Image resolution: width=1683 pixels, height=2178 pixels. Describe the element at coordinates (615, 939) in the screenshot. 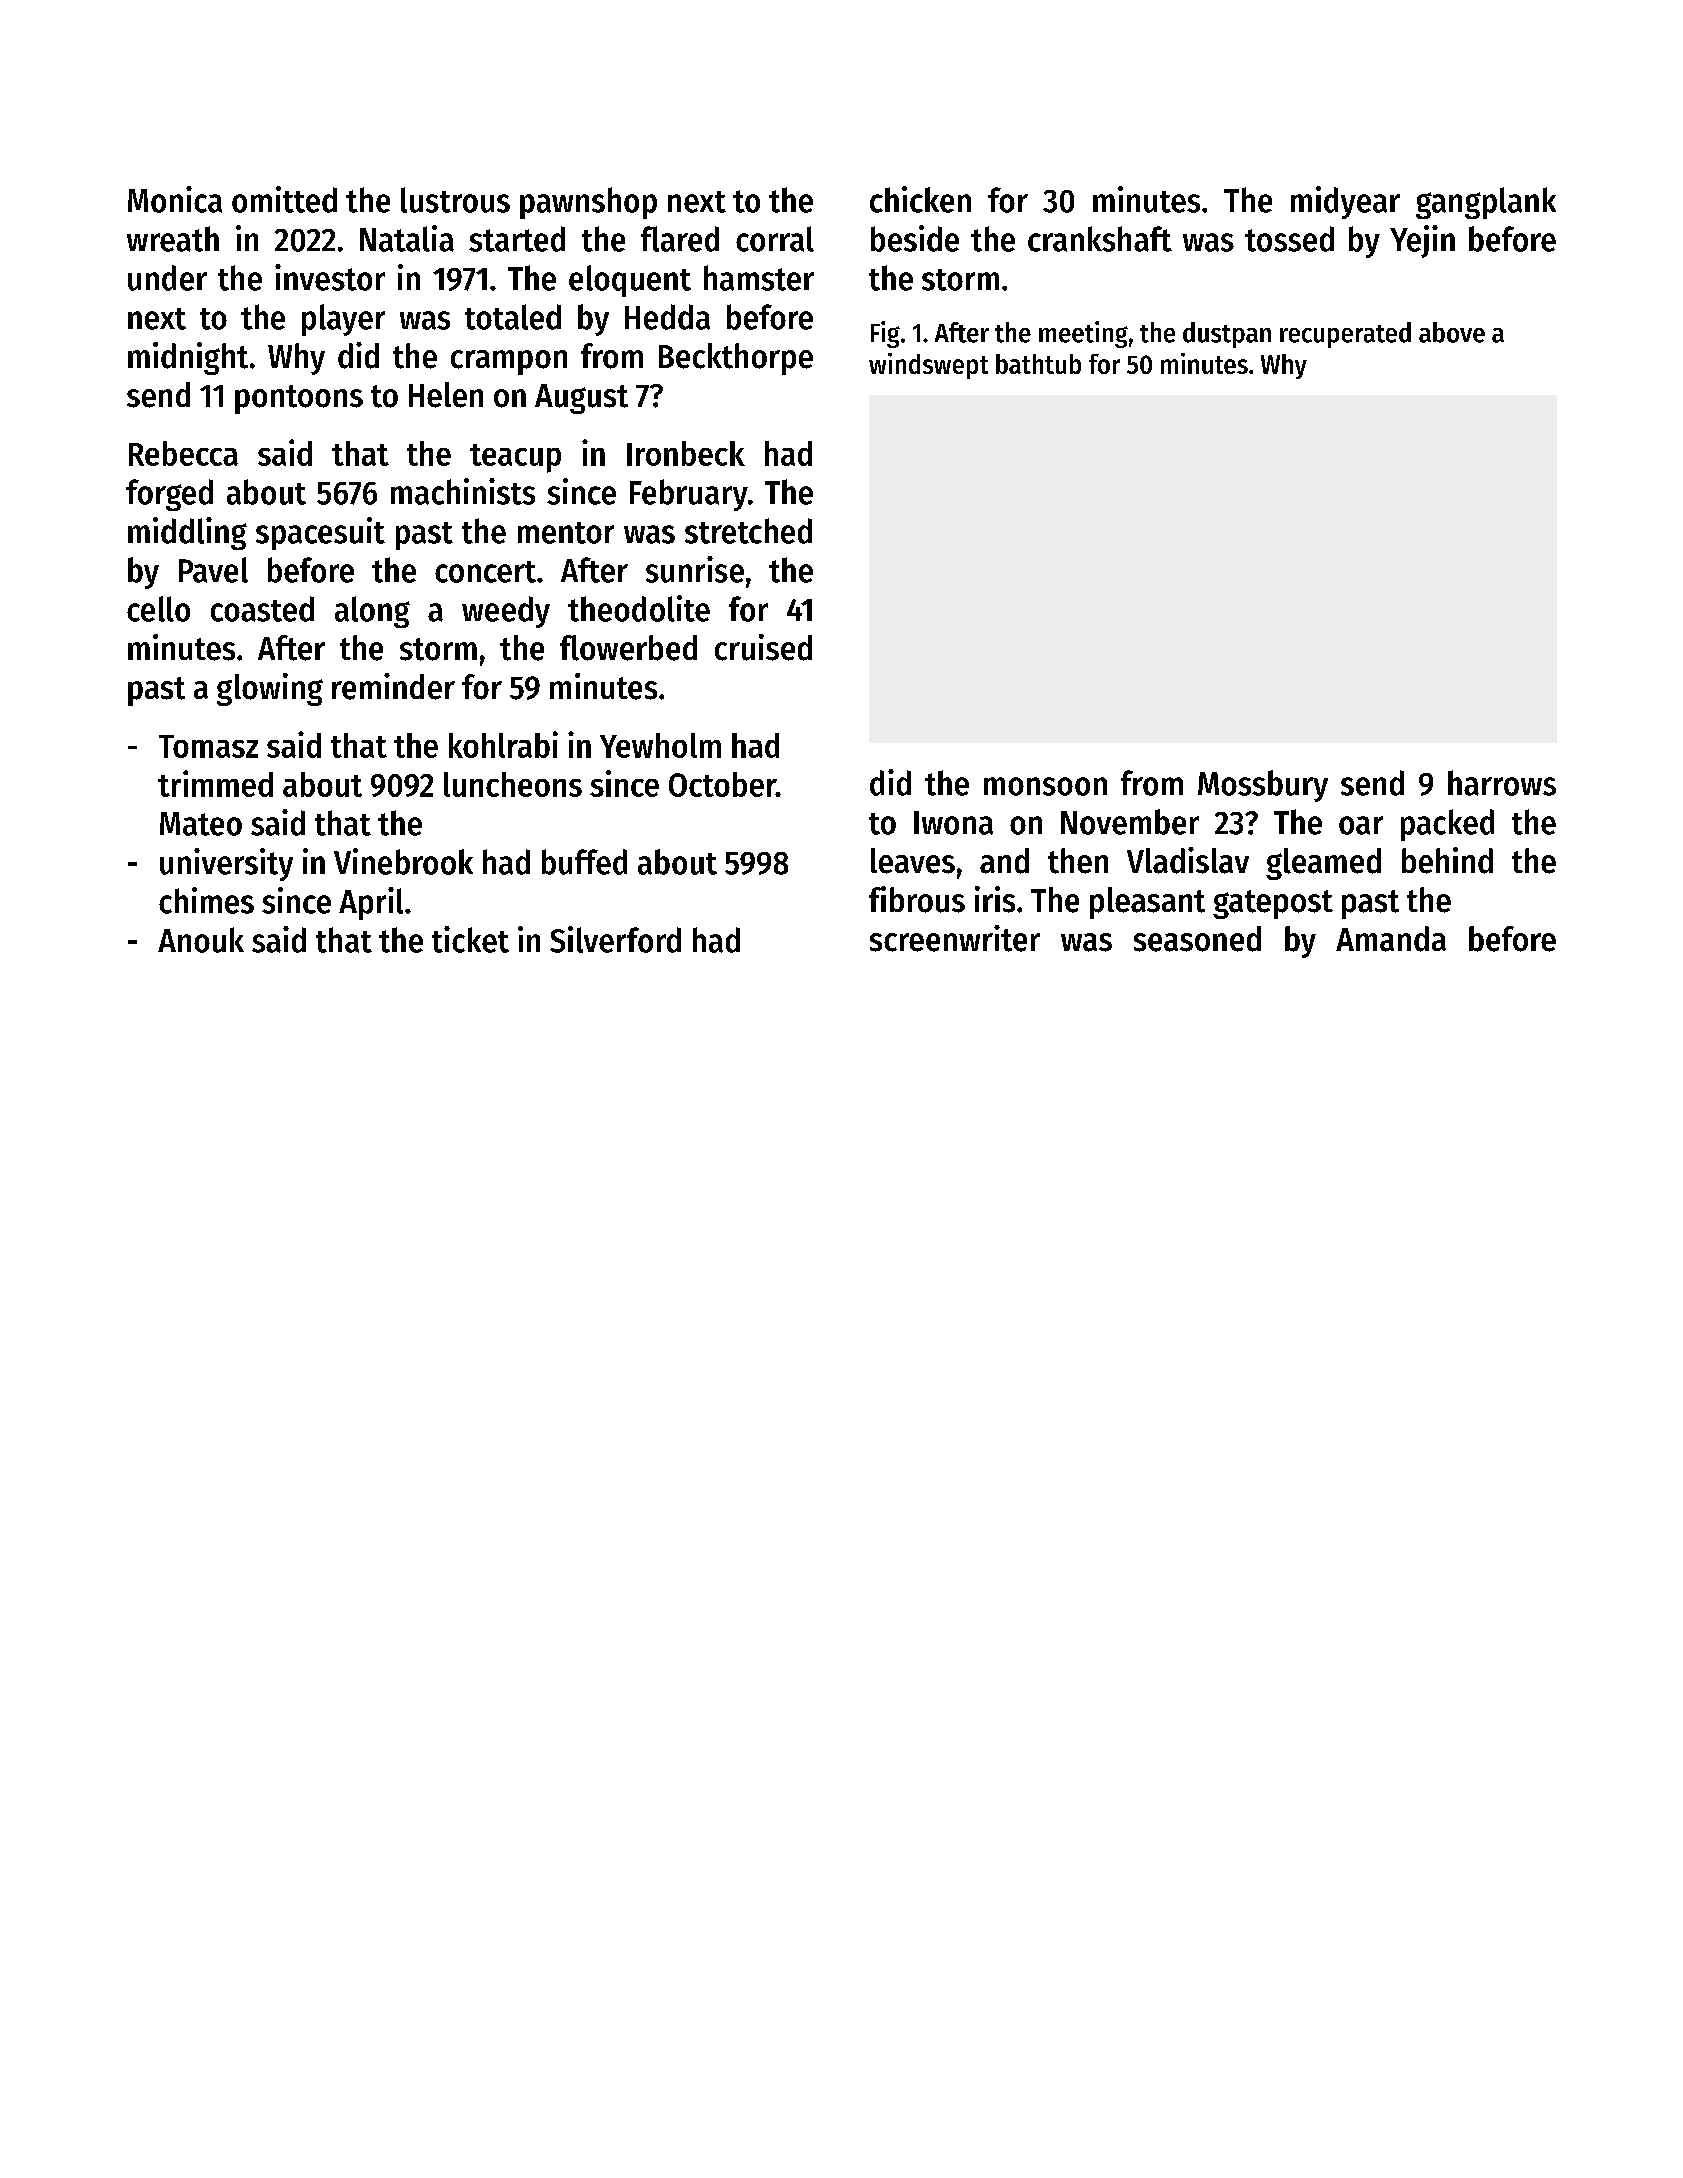

I see `Silverford` at that location.
